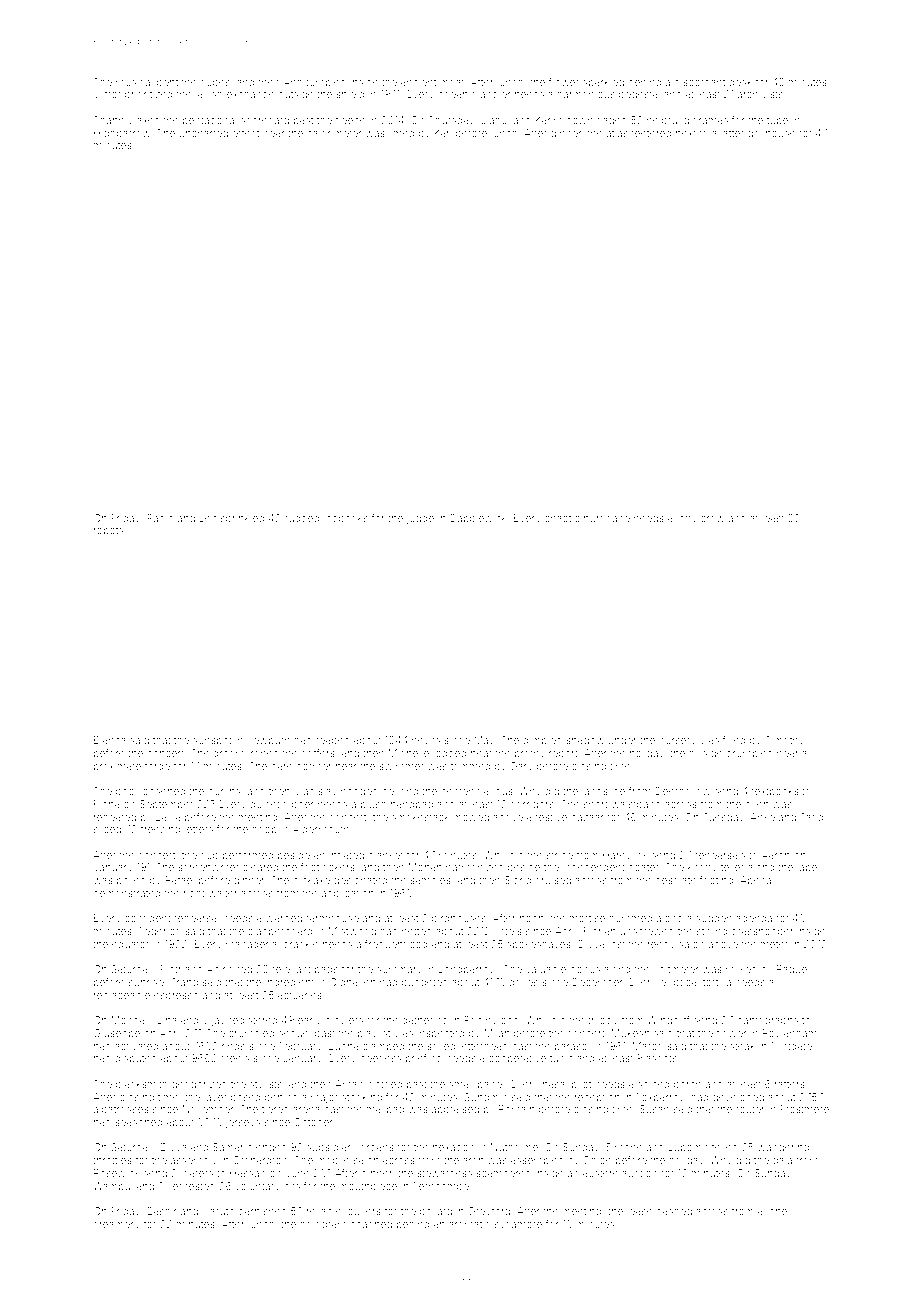 The image size is (924, 1308). I want to click on desk, so click(740, 82).
